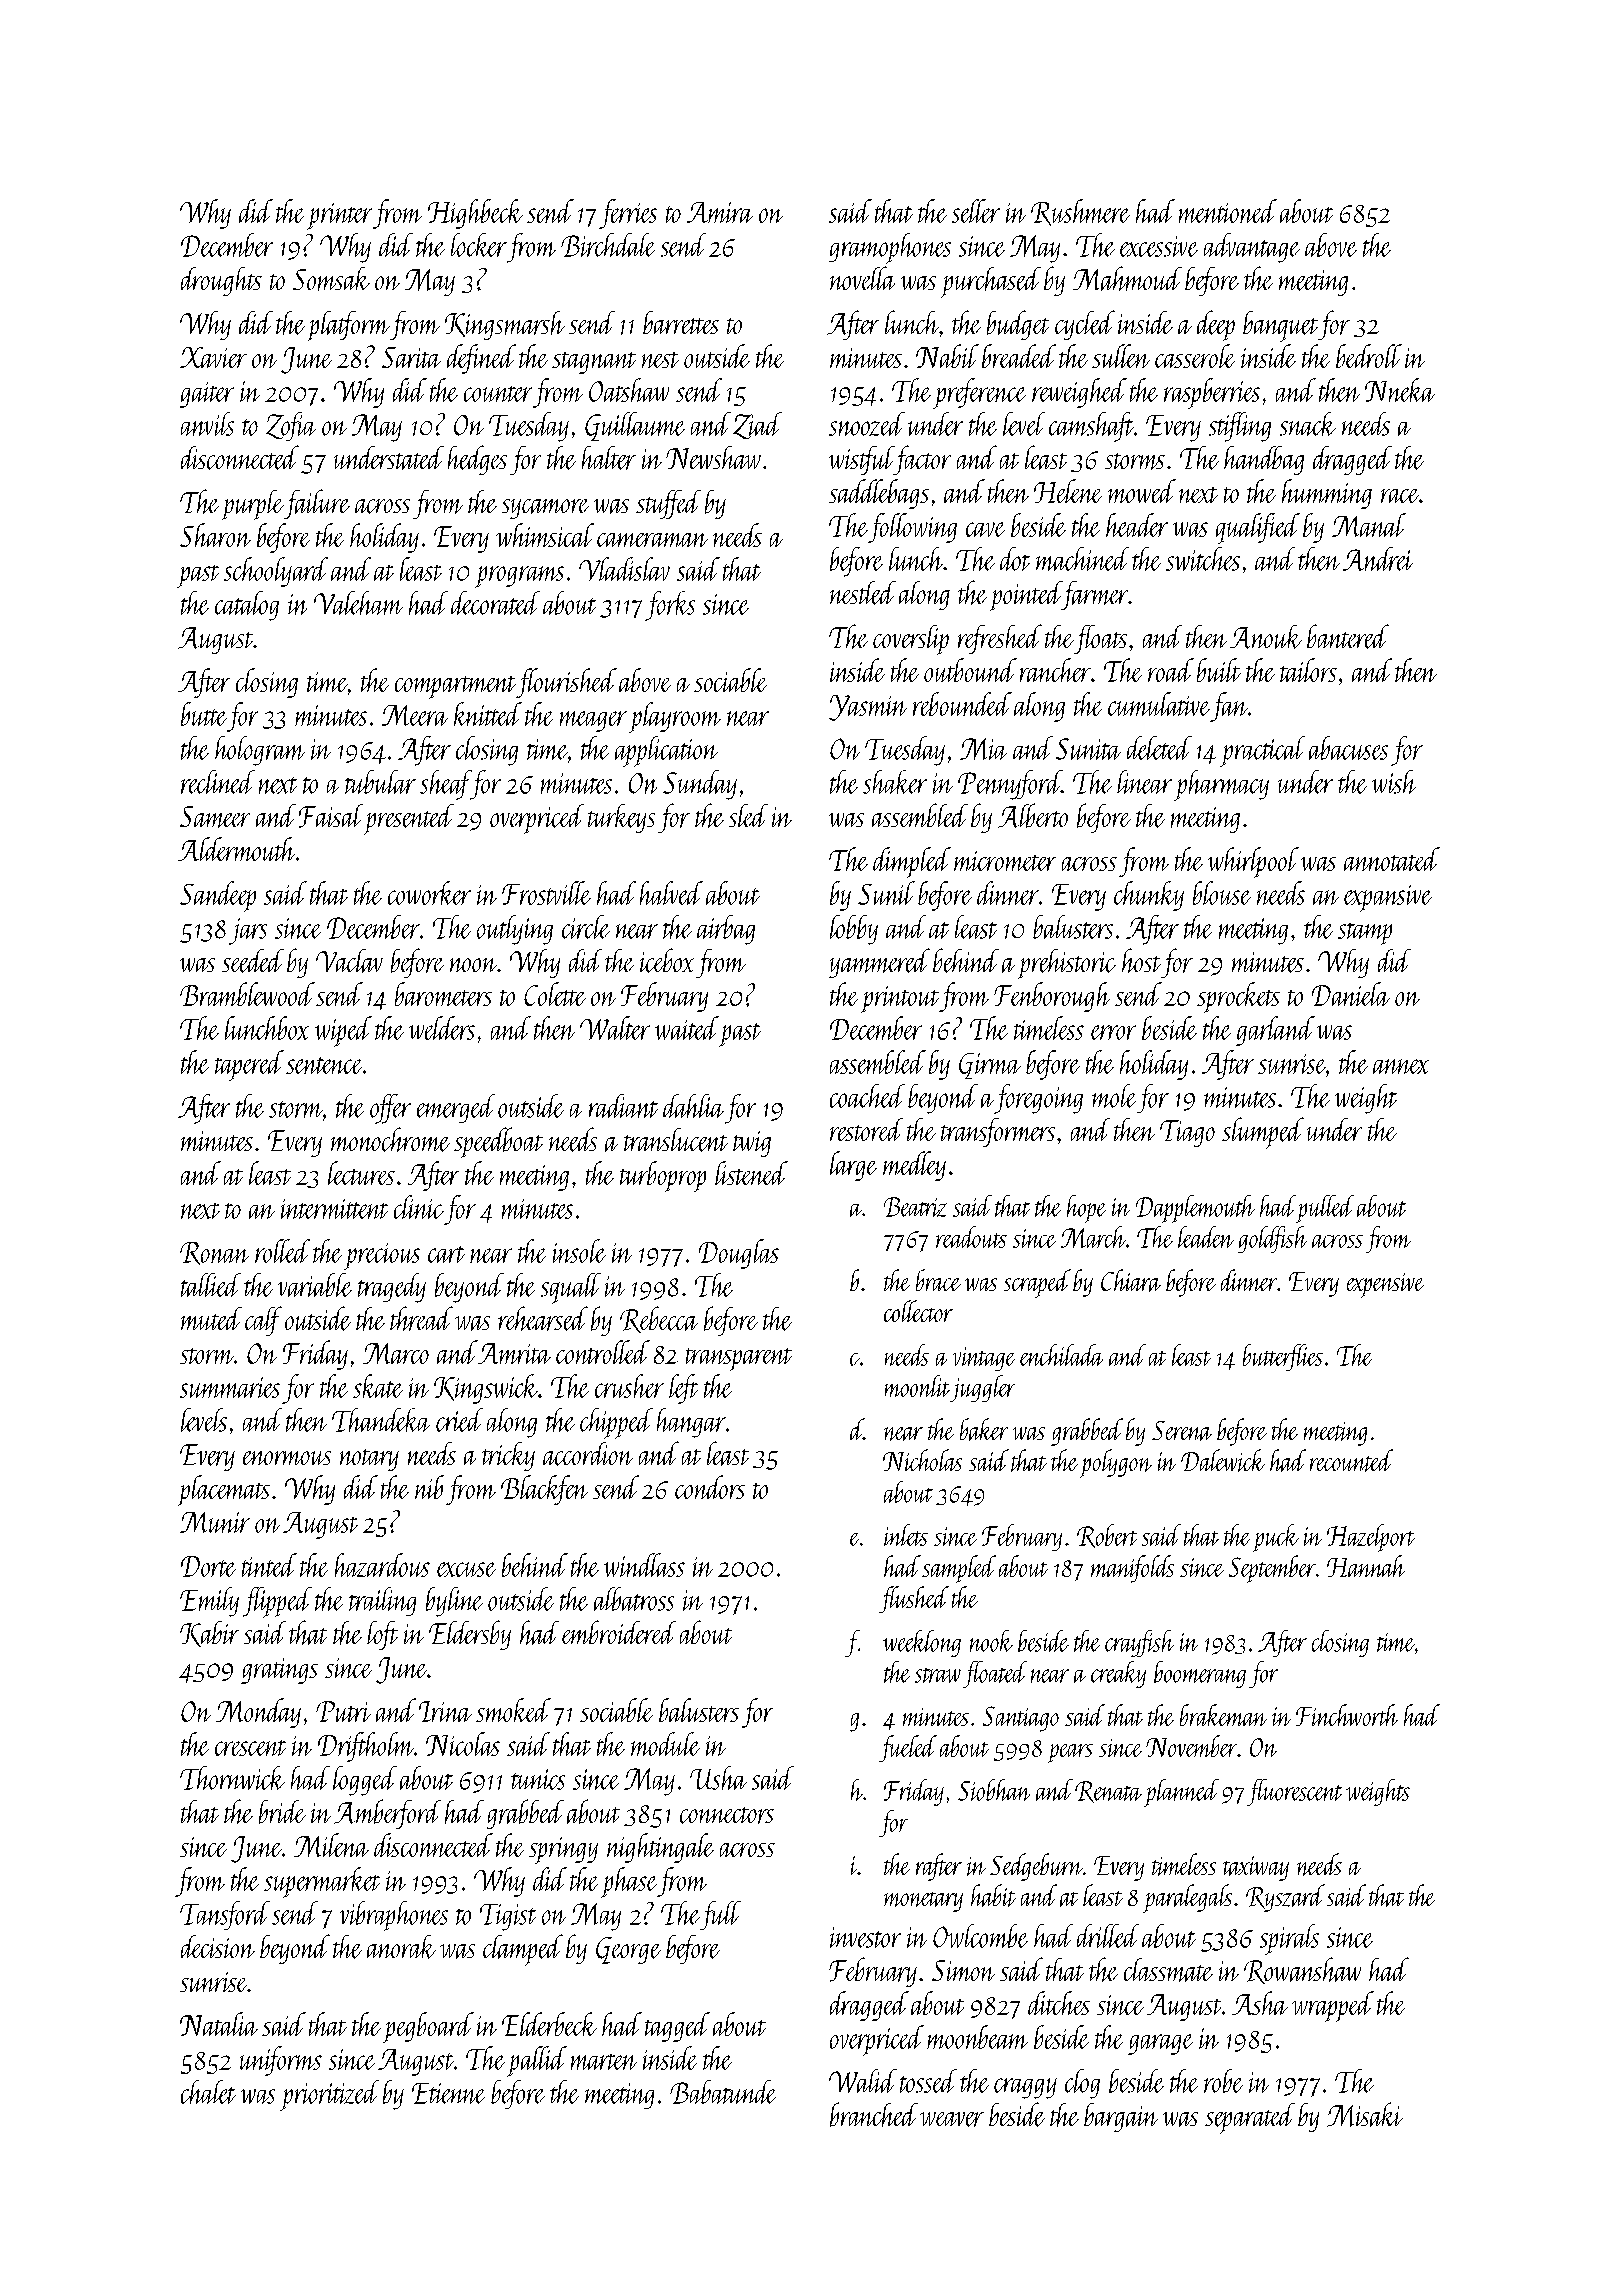 This image has width=1620, height=2292. Describe the element at coordinates (723, 2092) in the image. I see `Babatunde` at that location.
